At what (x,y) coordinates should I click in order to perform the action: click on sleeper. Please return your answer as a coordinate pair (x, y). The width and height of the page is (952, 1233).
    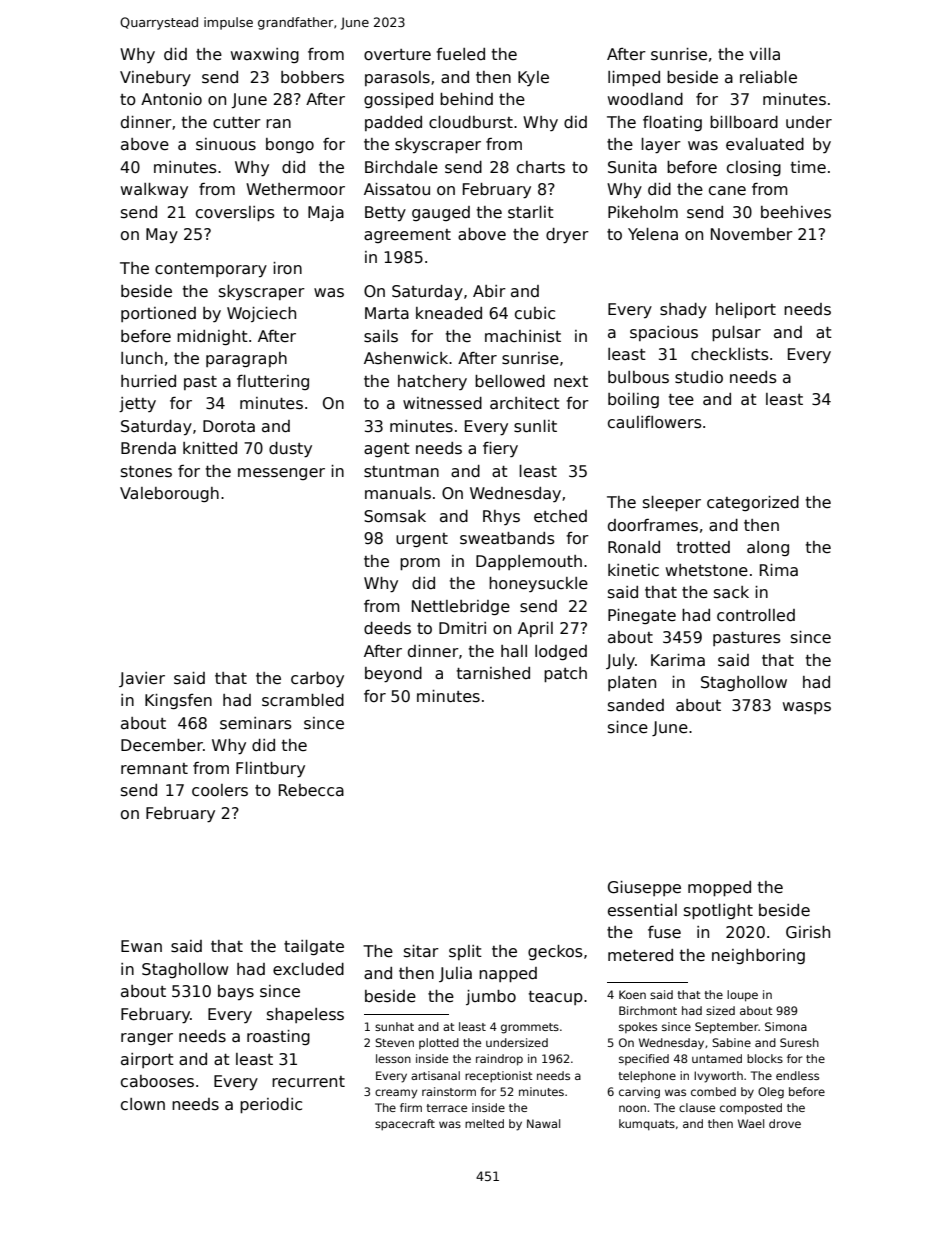
    Looking at the image, I should click on (672, 503).
